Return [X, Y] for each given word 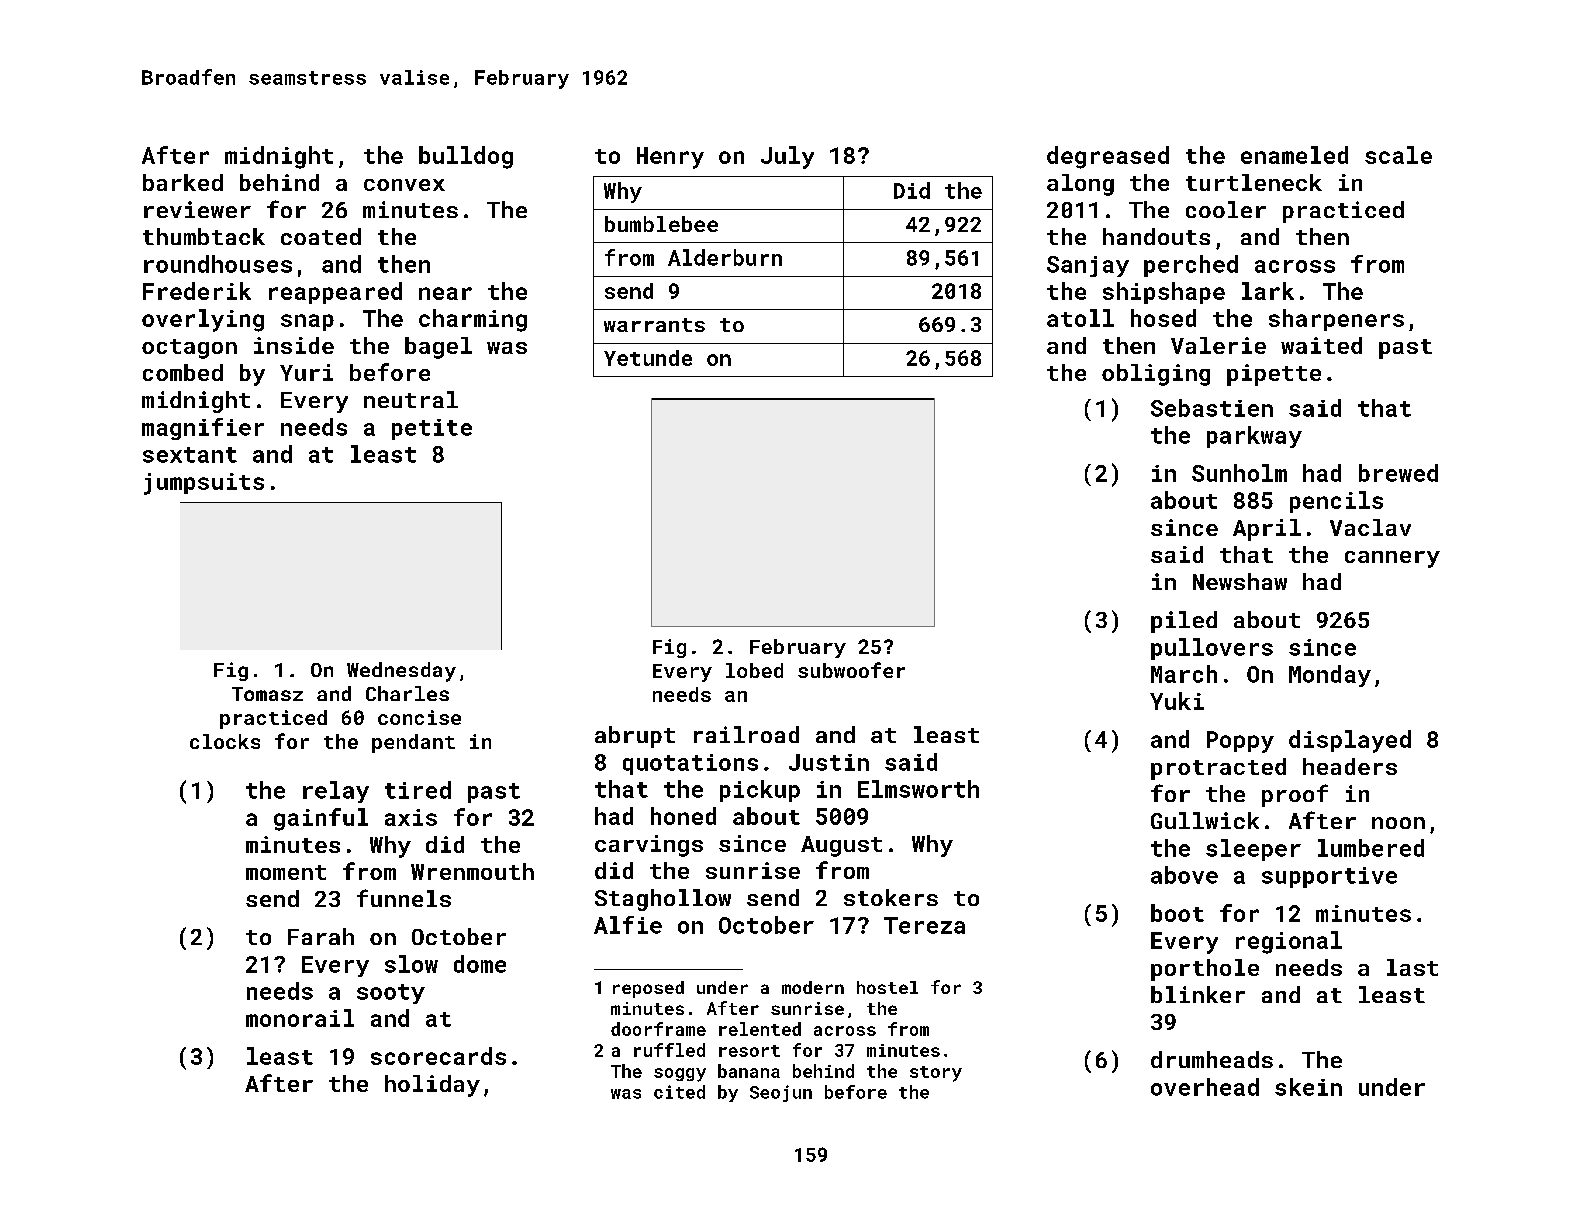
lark [1268, 291]
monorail [300, 1018]
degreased [1108, 157]
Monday [1330, 676]
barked [183, 182]
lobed [754, 670]
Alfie [628, 925]
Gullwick [1205, 820]
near [445, 293]
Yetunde [648, 358]
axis [411, 817]
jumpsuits [204, 484]
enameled [1294, 155]
